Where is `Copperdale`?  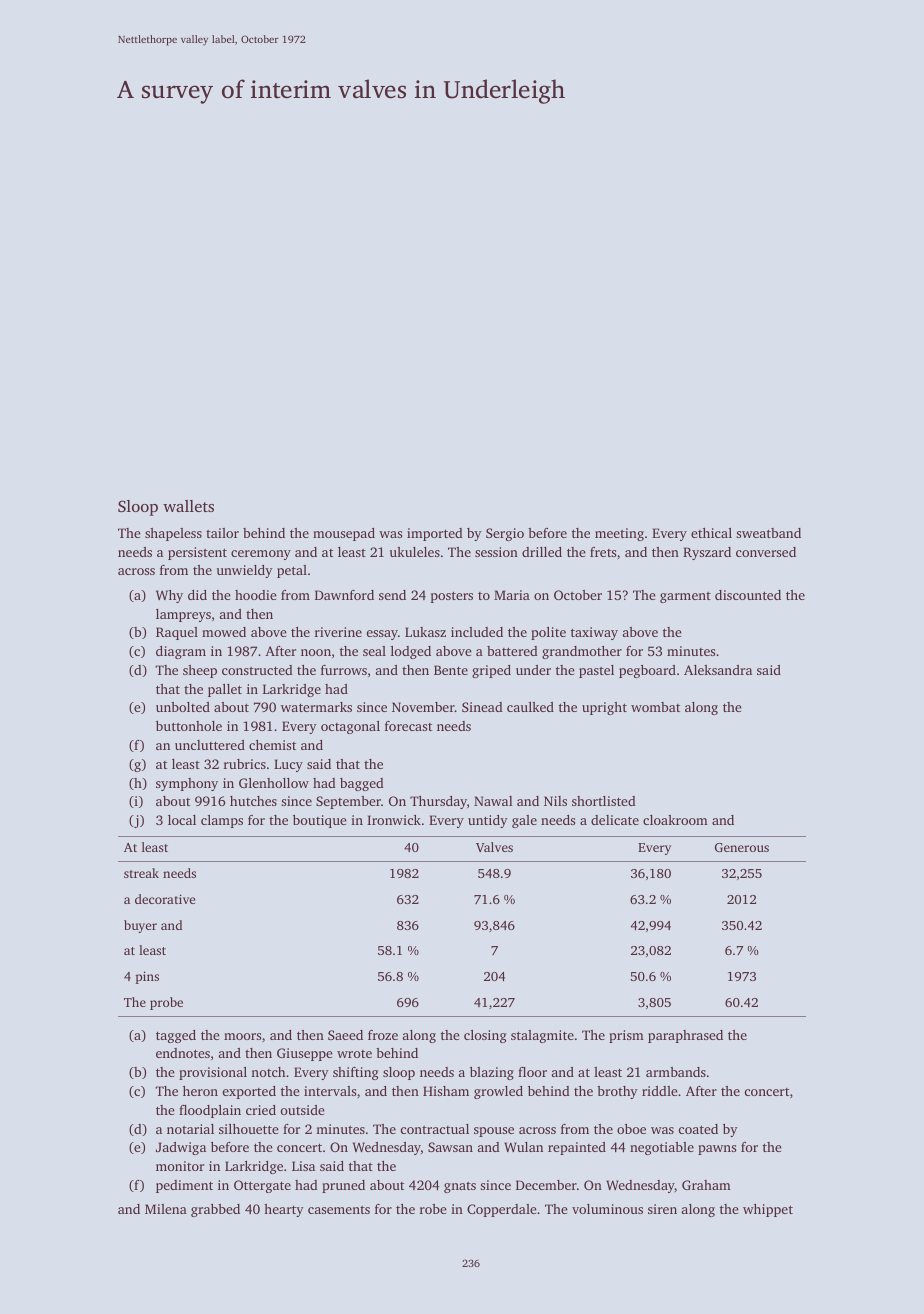 Copperdale is located at coordinates (502, 1210).
